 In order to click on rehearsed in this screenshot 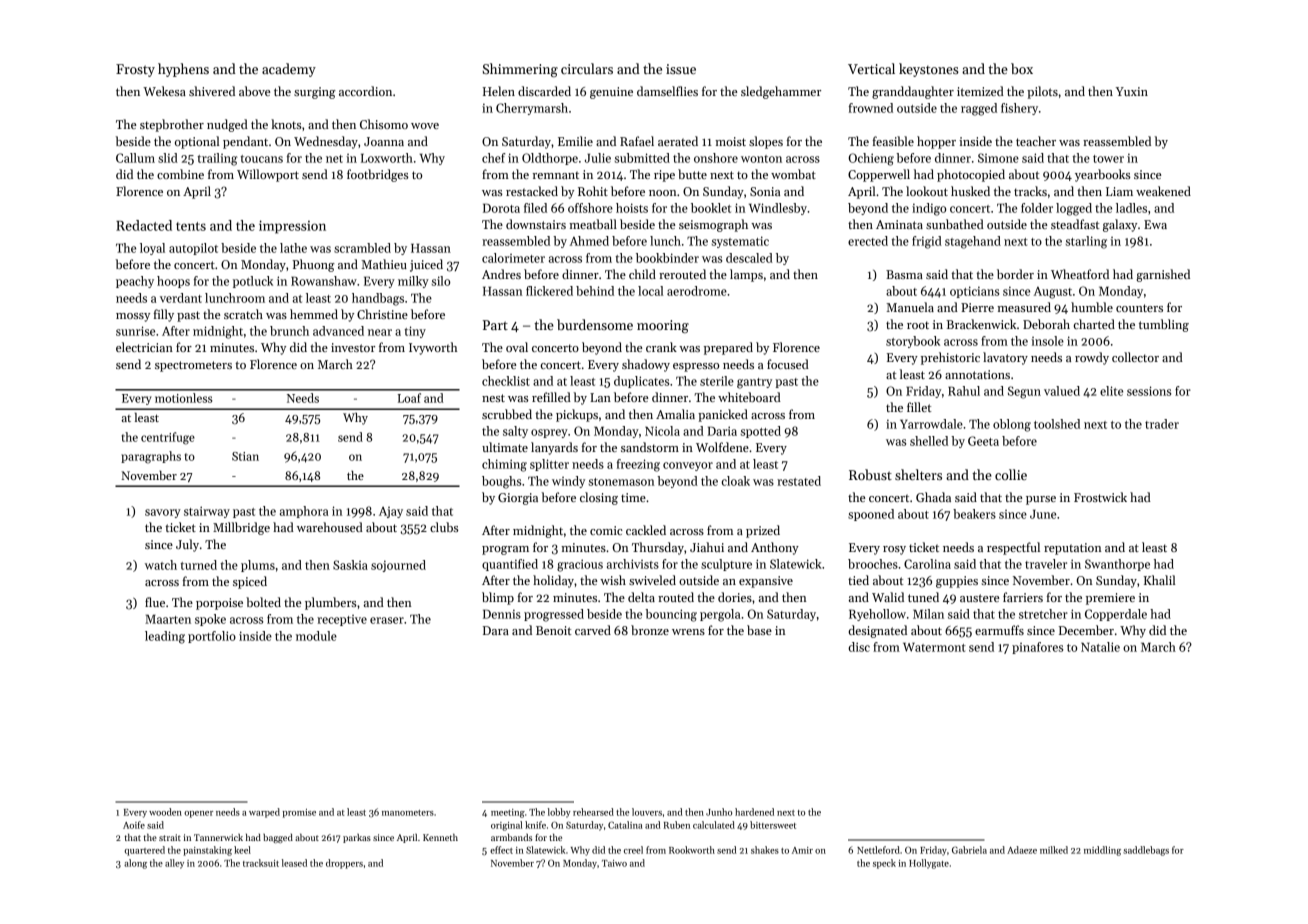, I will do `click(593, 812)`.
